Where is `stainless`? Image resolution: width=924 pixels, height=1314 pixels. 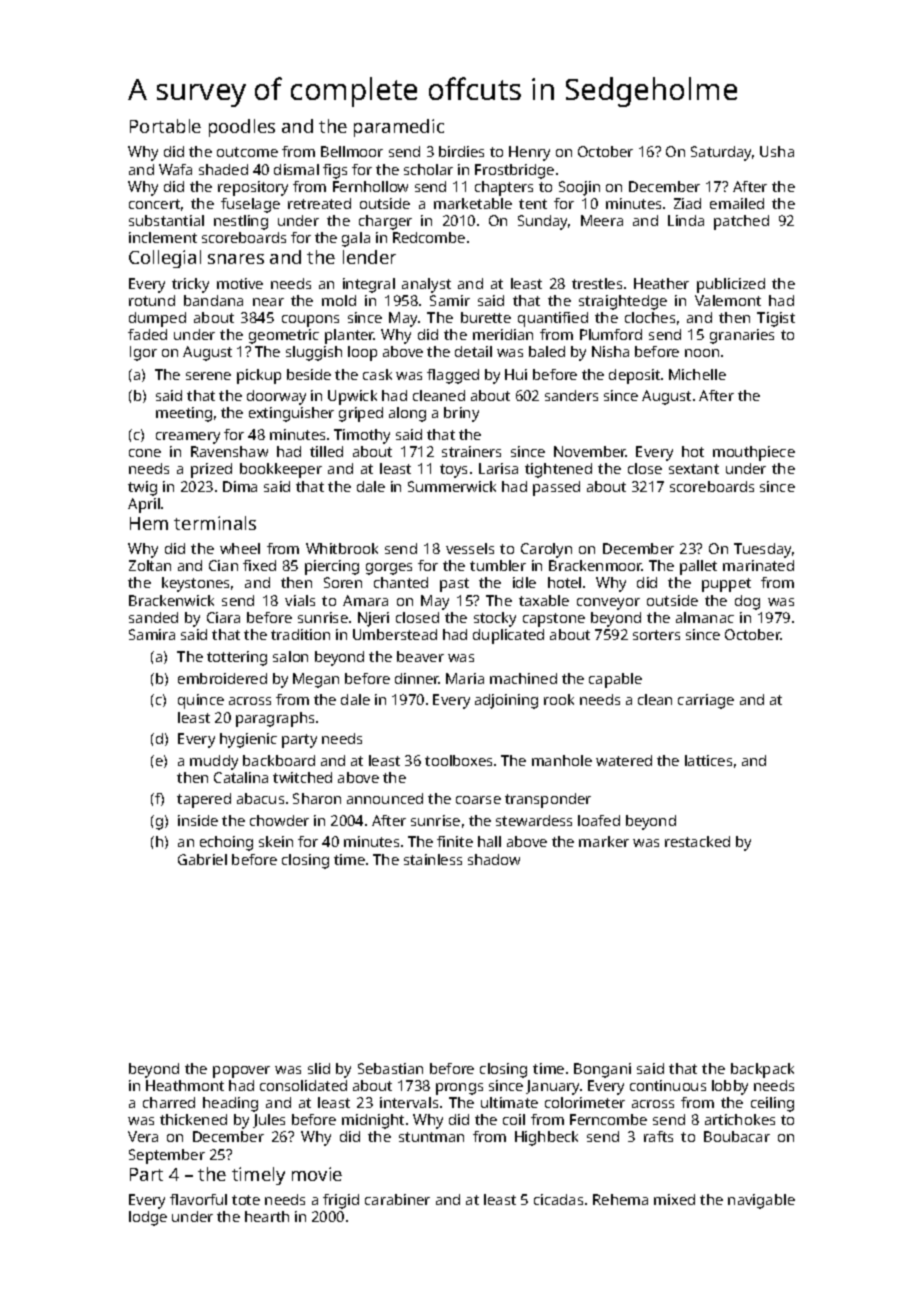 stainless is located at coordinates (433, 859).
